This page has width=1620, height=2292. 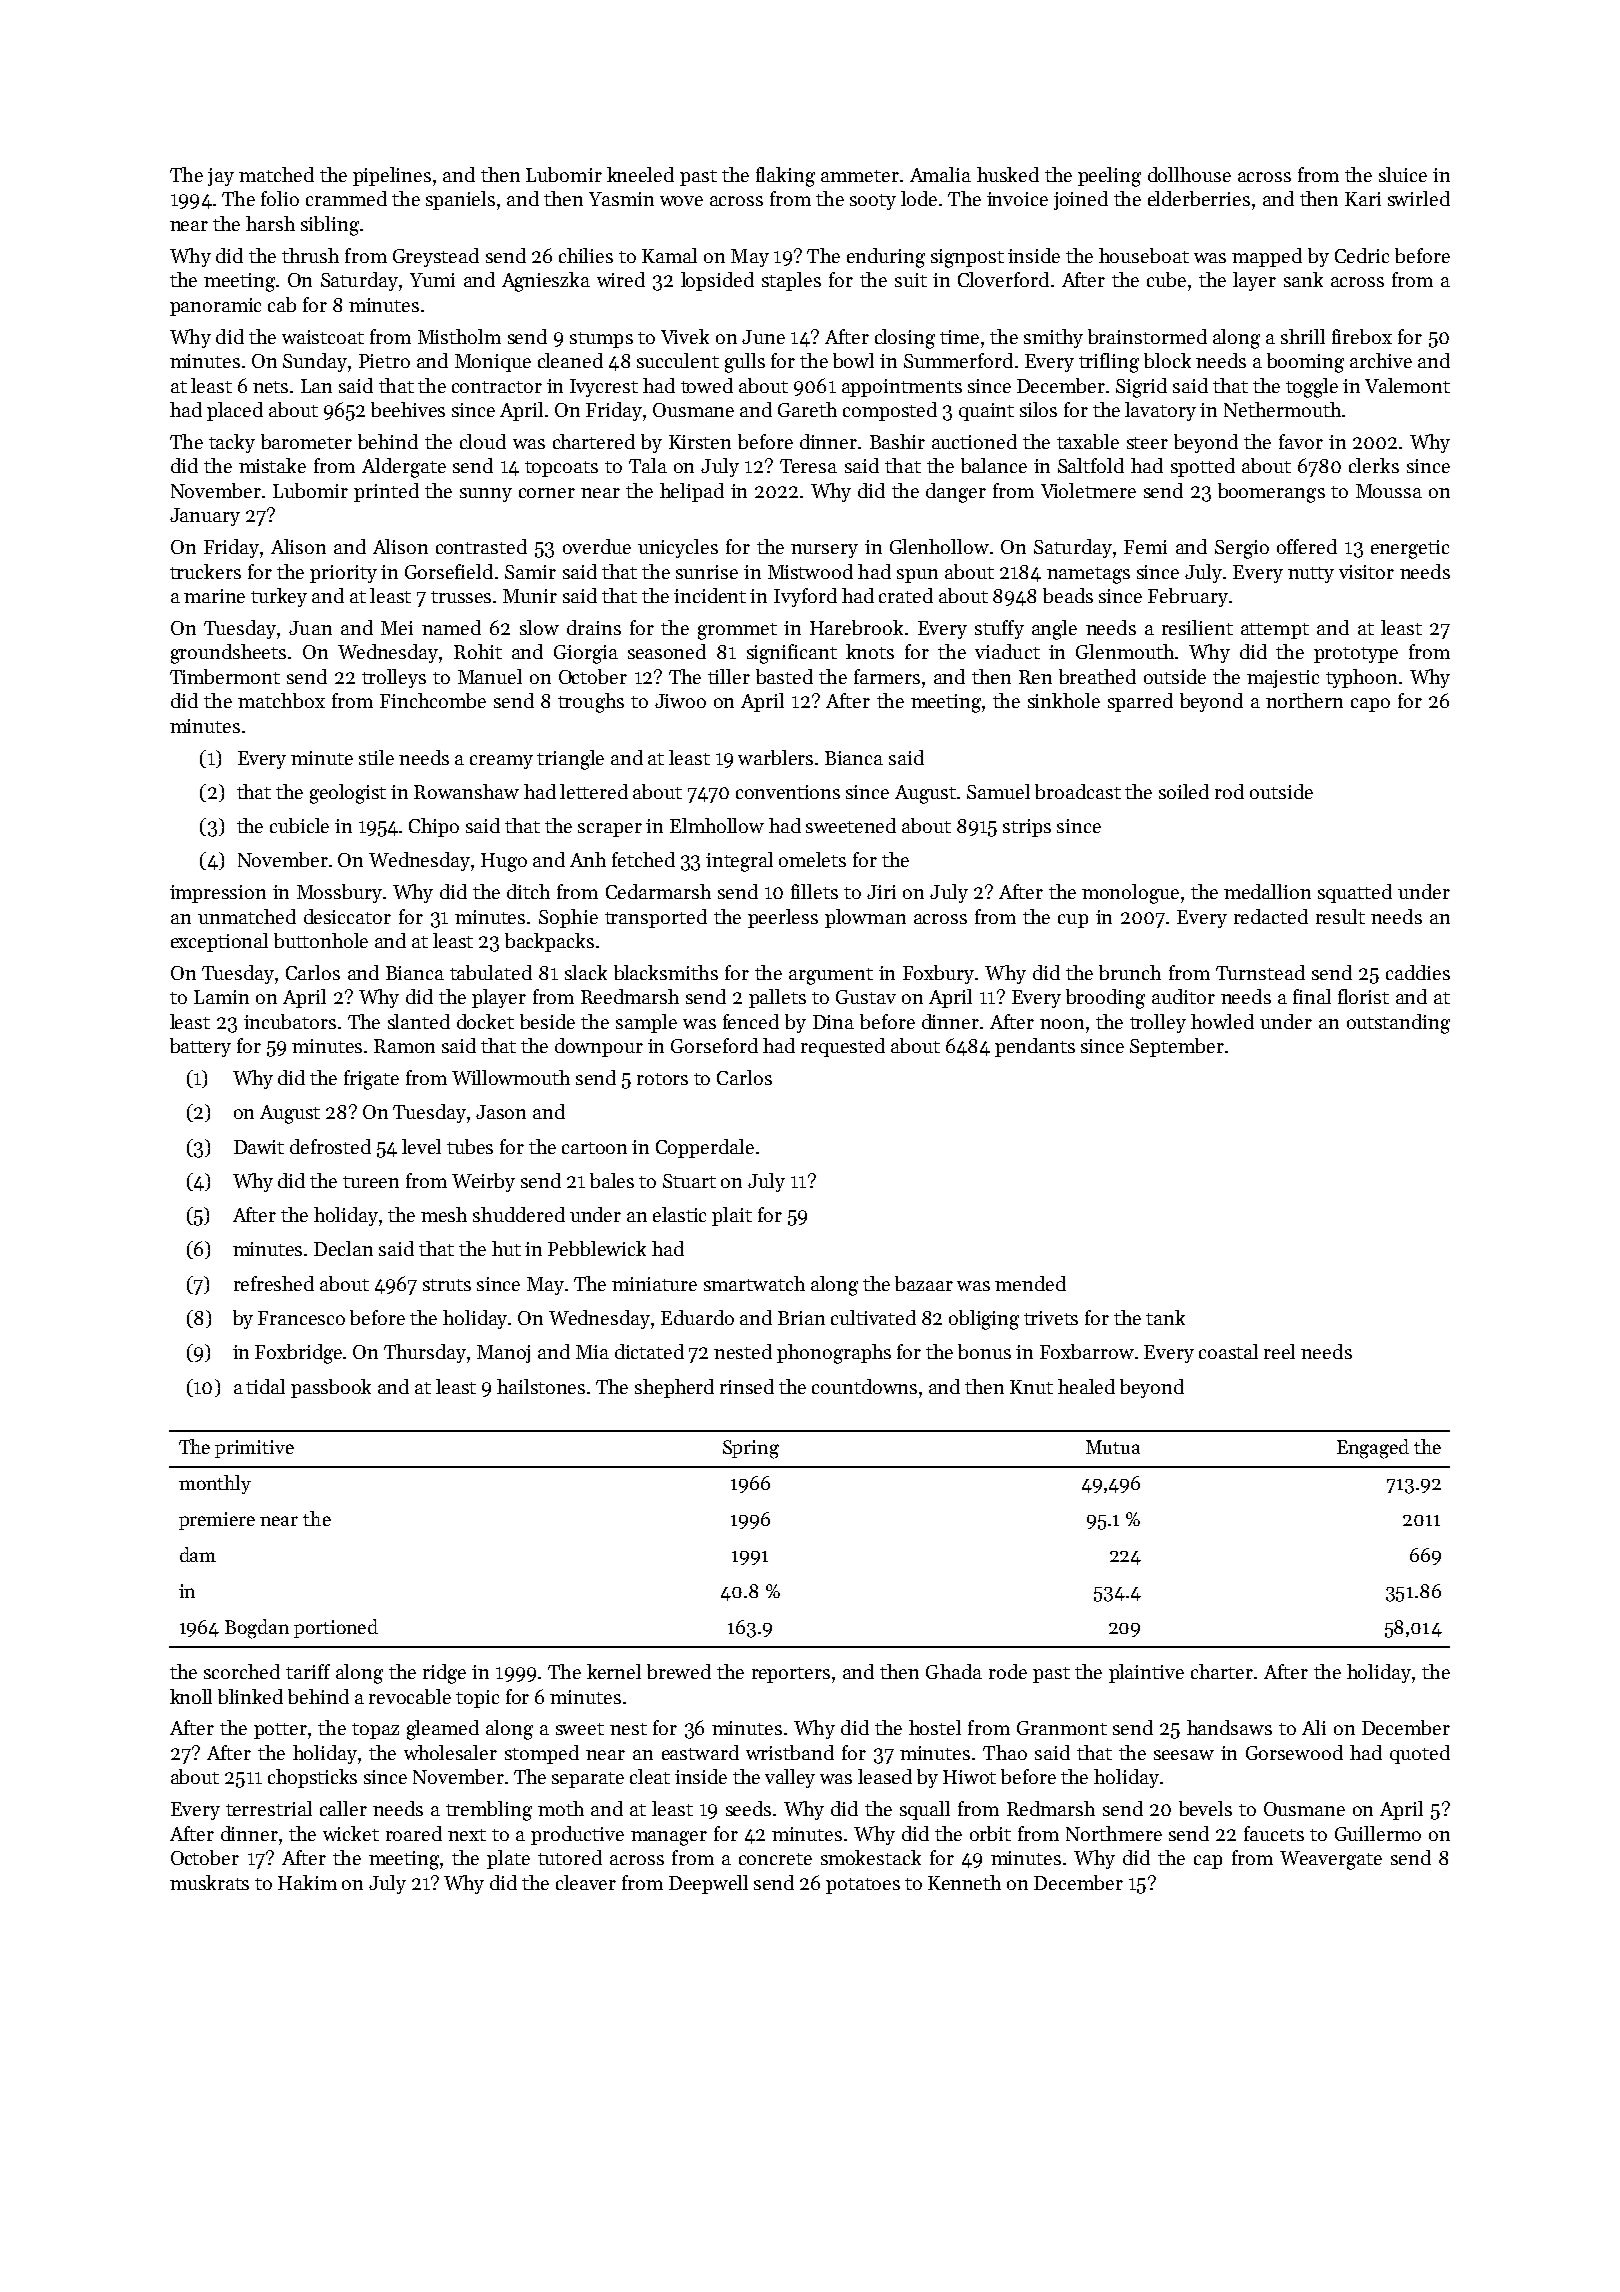 What do you see at coordinates (1420, 1754) in the page?
I see `quoted` at bounding box center [1420, 1754].
